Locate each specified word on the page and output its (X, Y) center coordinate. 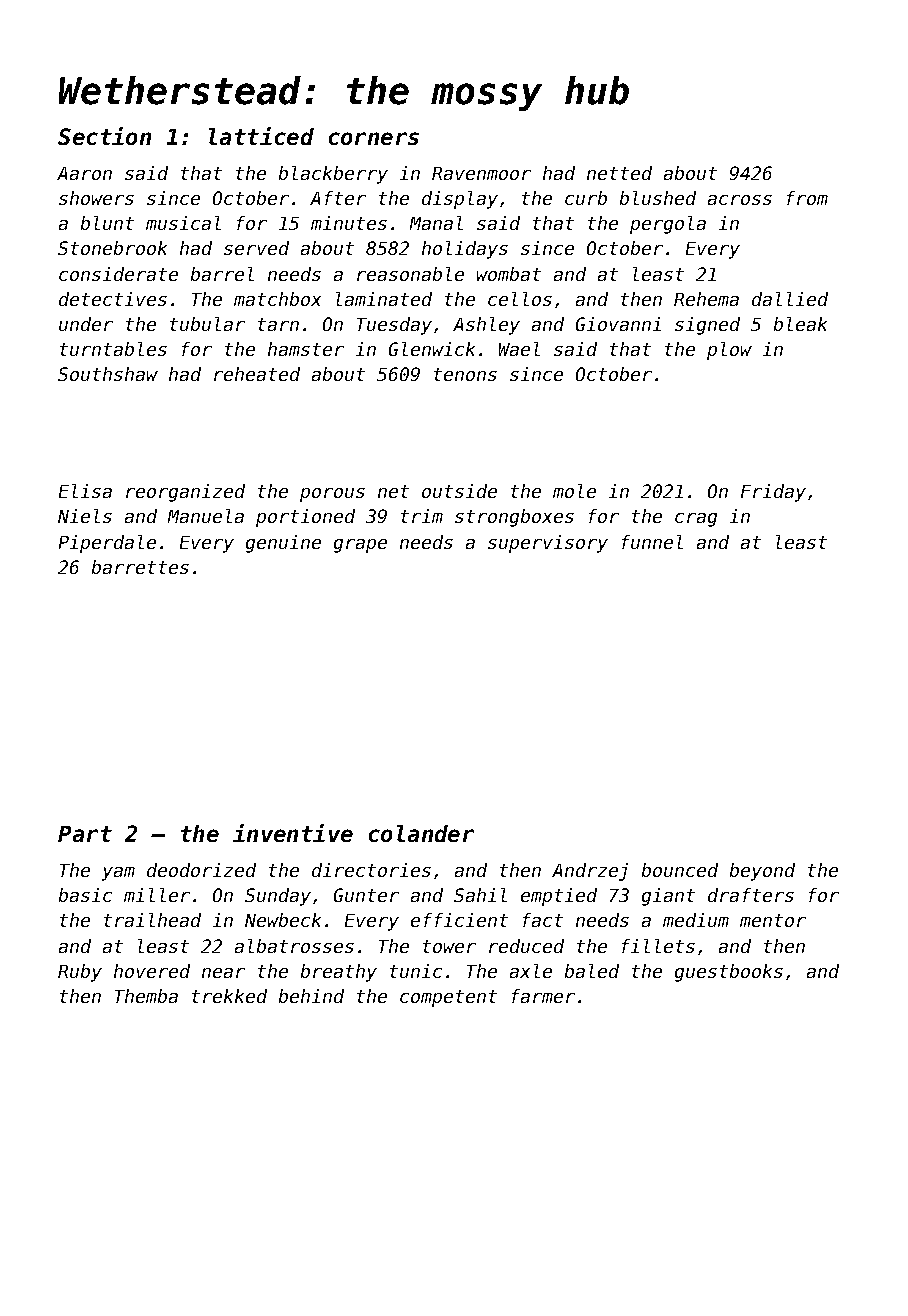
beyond (762, 872)
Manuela (206, 516)
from (807, 198)
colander (421, 833)
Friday (773, 493)
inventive (293, 833)
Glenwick (432, 349)
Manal (436, 223)
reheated (257, 374)
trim (422, 516)
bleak (800, 324)
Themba (146, 996)
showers (96, 198)
